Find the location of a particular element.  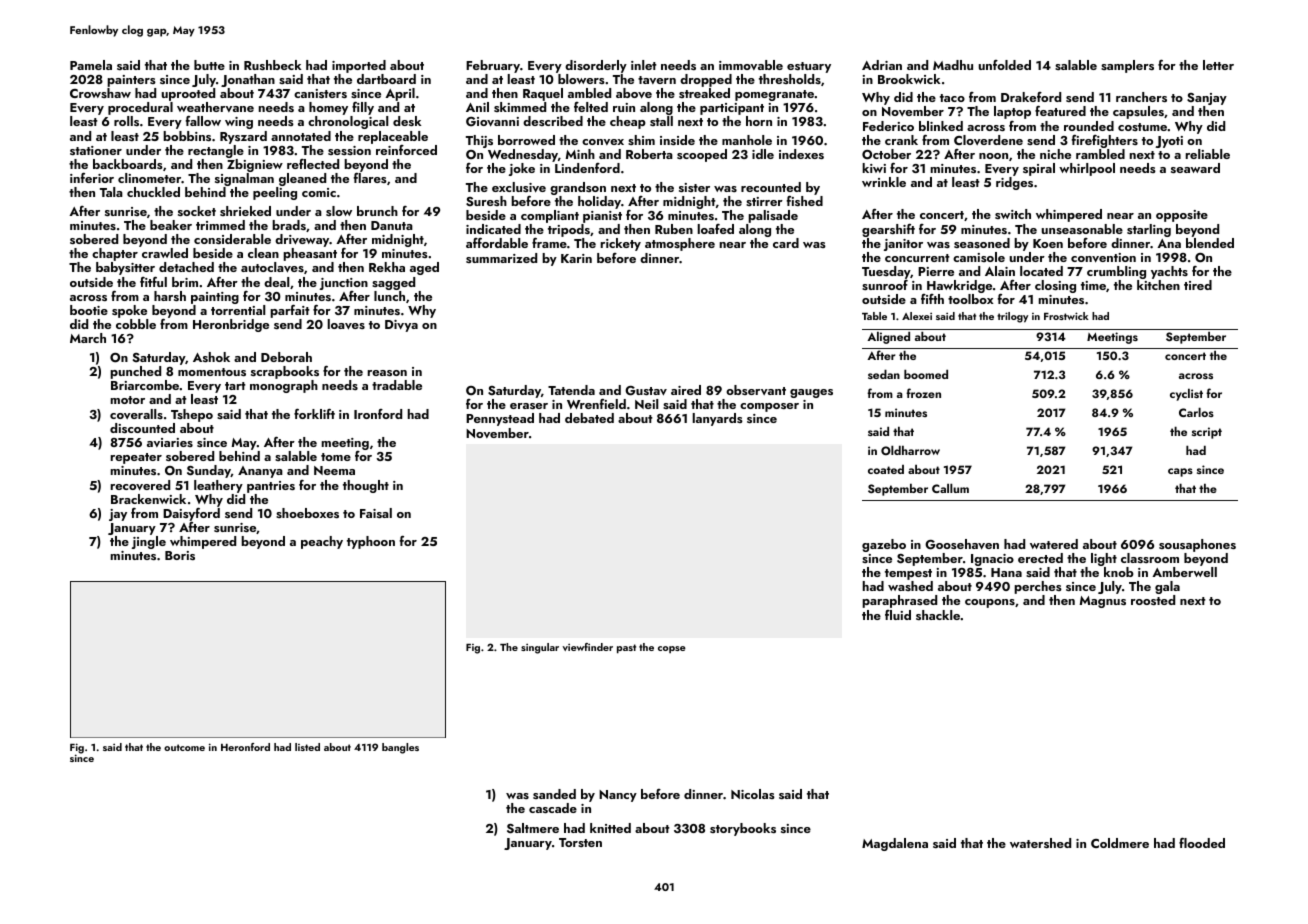

Pamela is located at coordinates (91, 65).
